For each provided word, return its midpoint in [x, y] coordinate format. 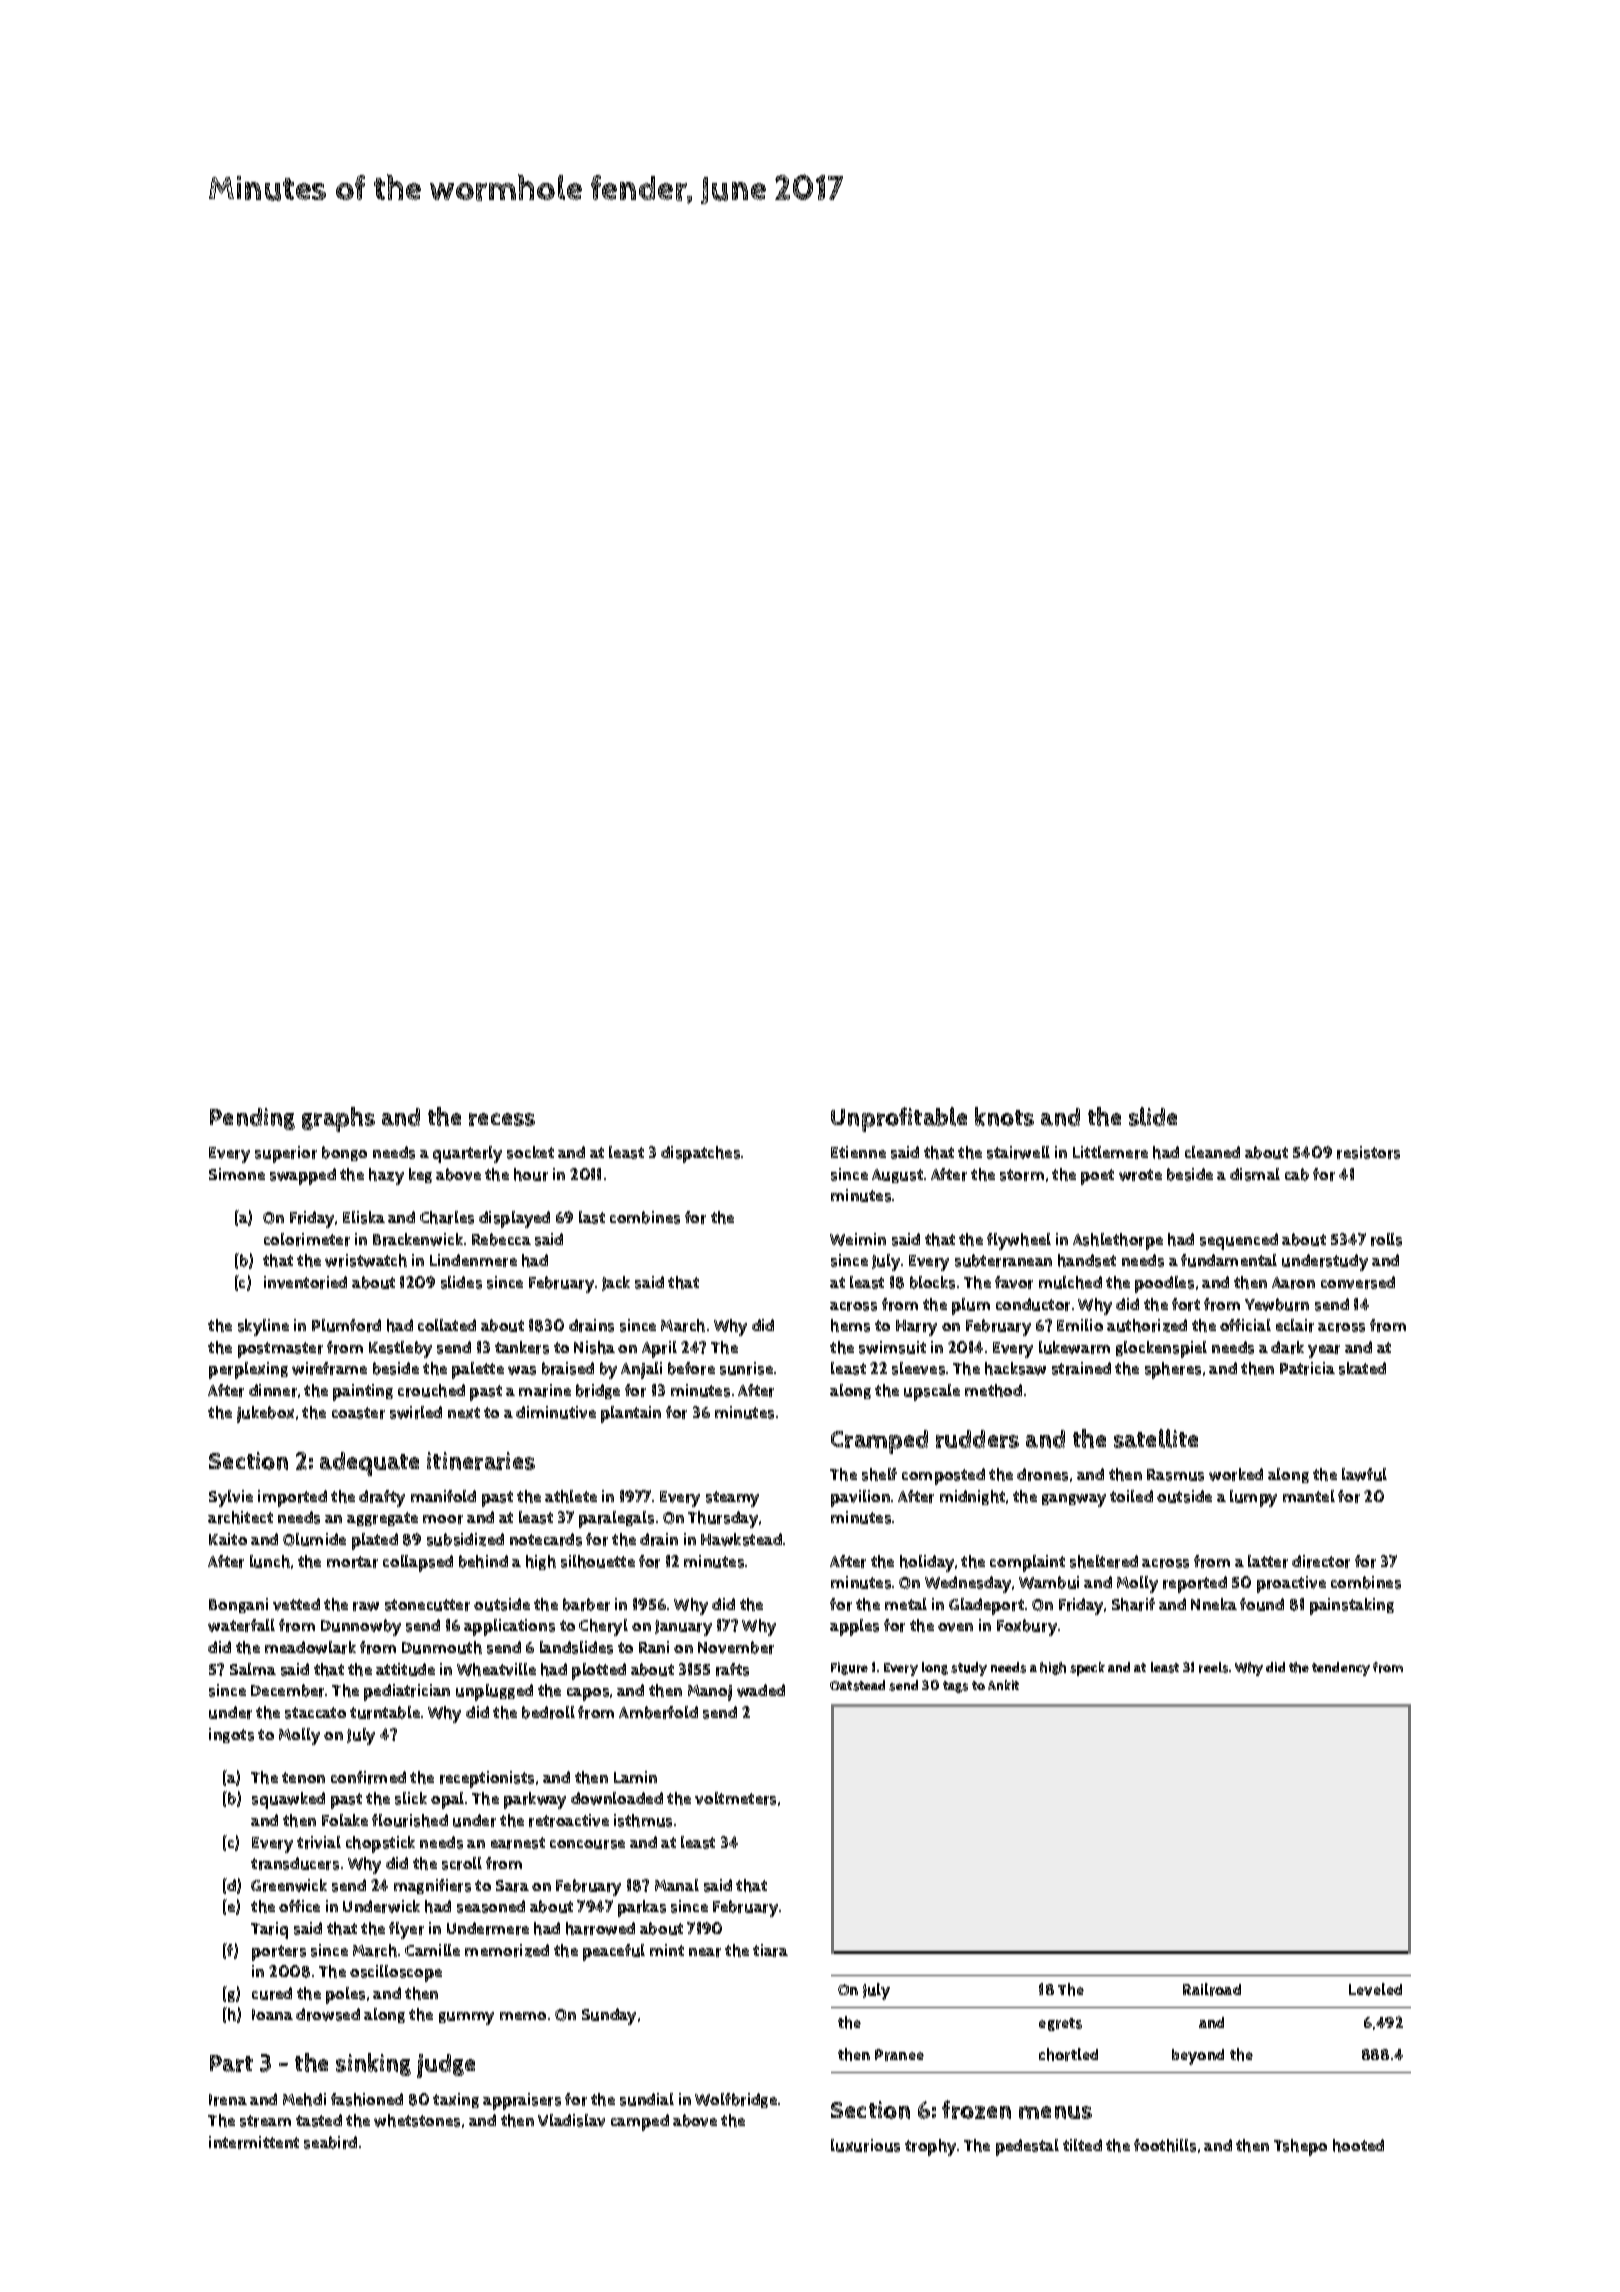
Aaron [1293, 1283]
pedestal [1027, 2147]
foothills [1165, 2145]
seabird [330, 2142]
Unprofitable [899, 1119]
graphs [338, 1119]
